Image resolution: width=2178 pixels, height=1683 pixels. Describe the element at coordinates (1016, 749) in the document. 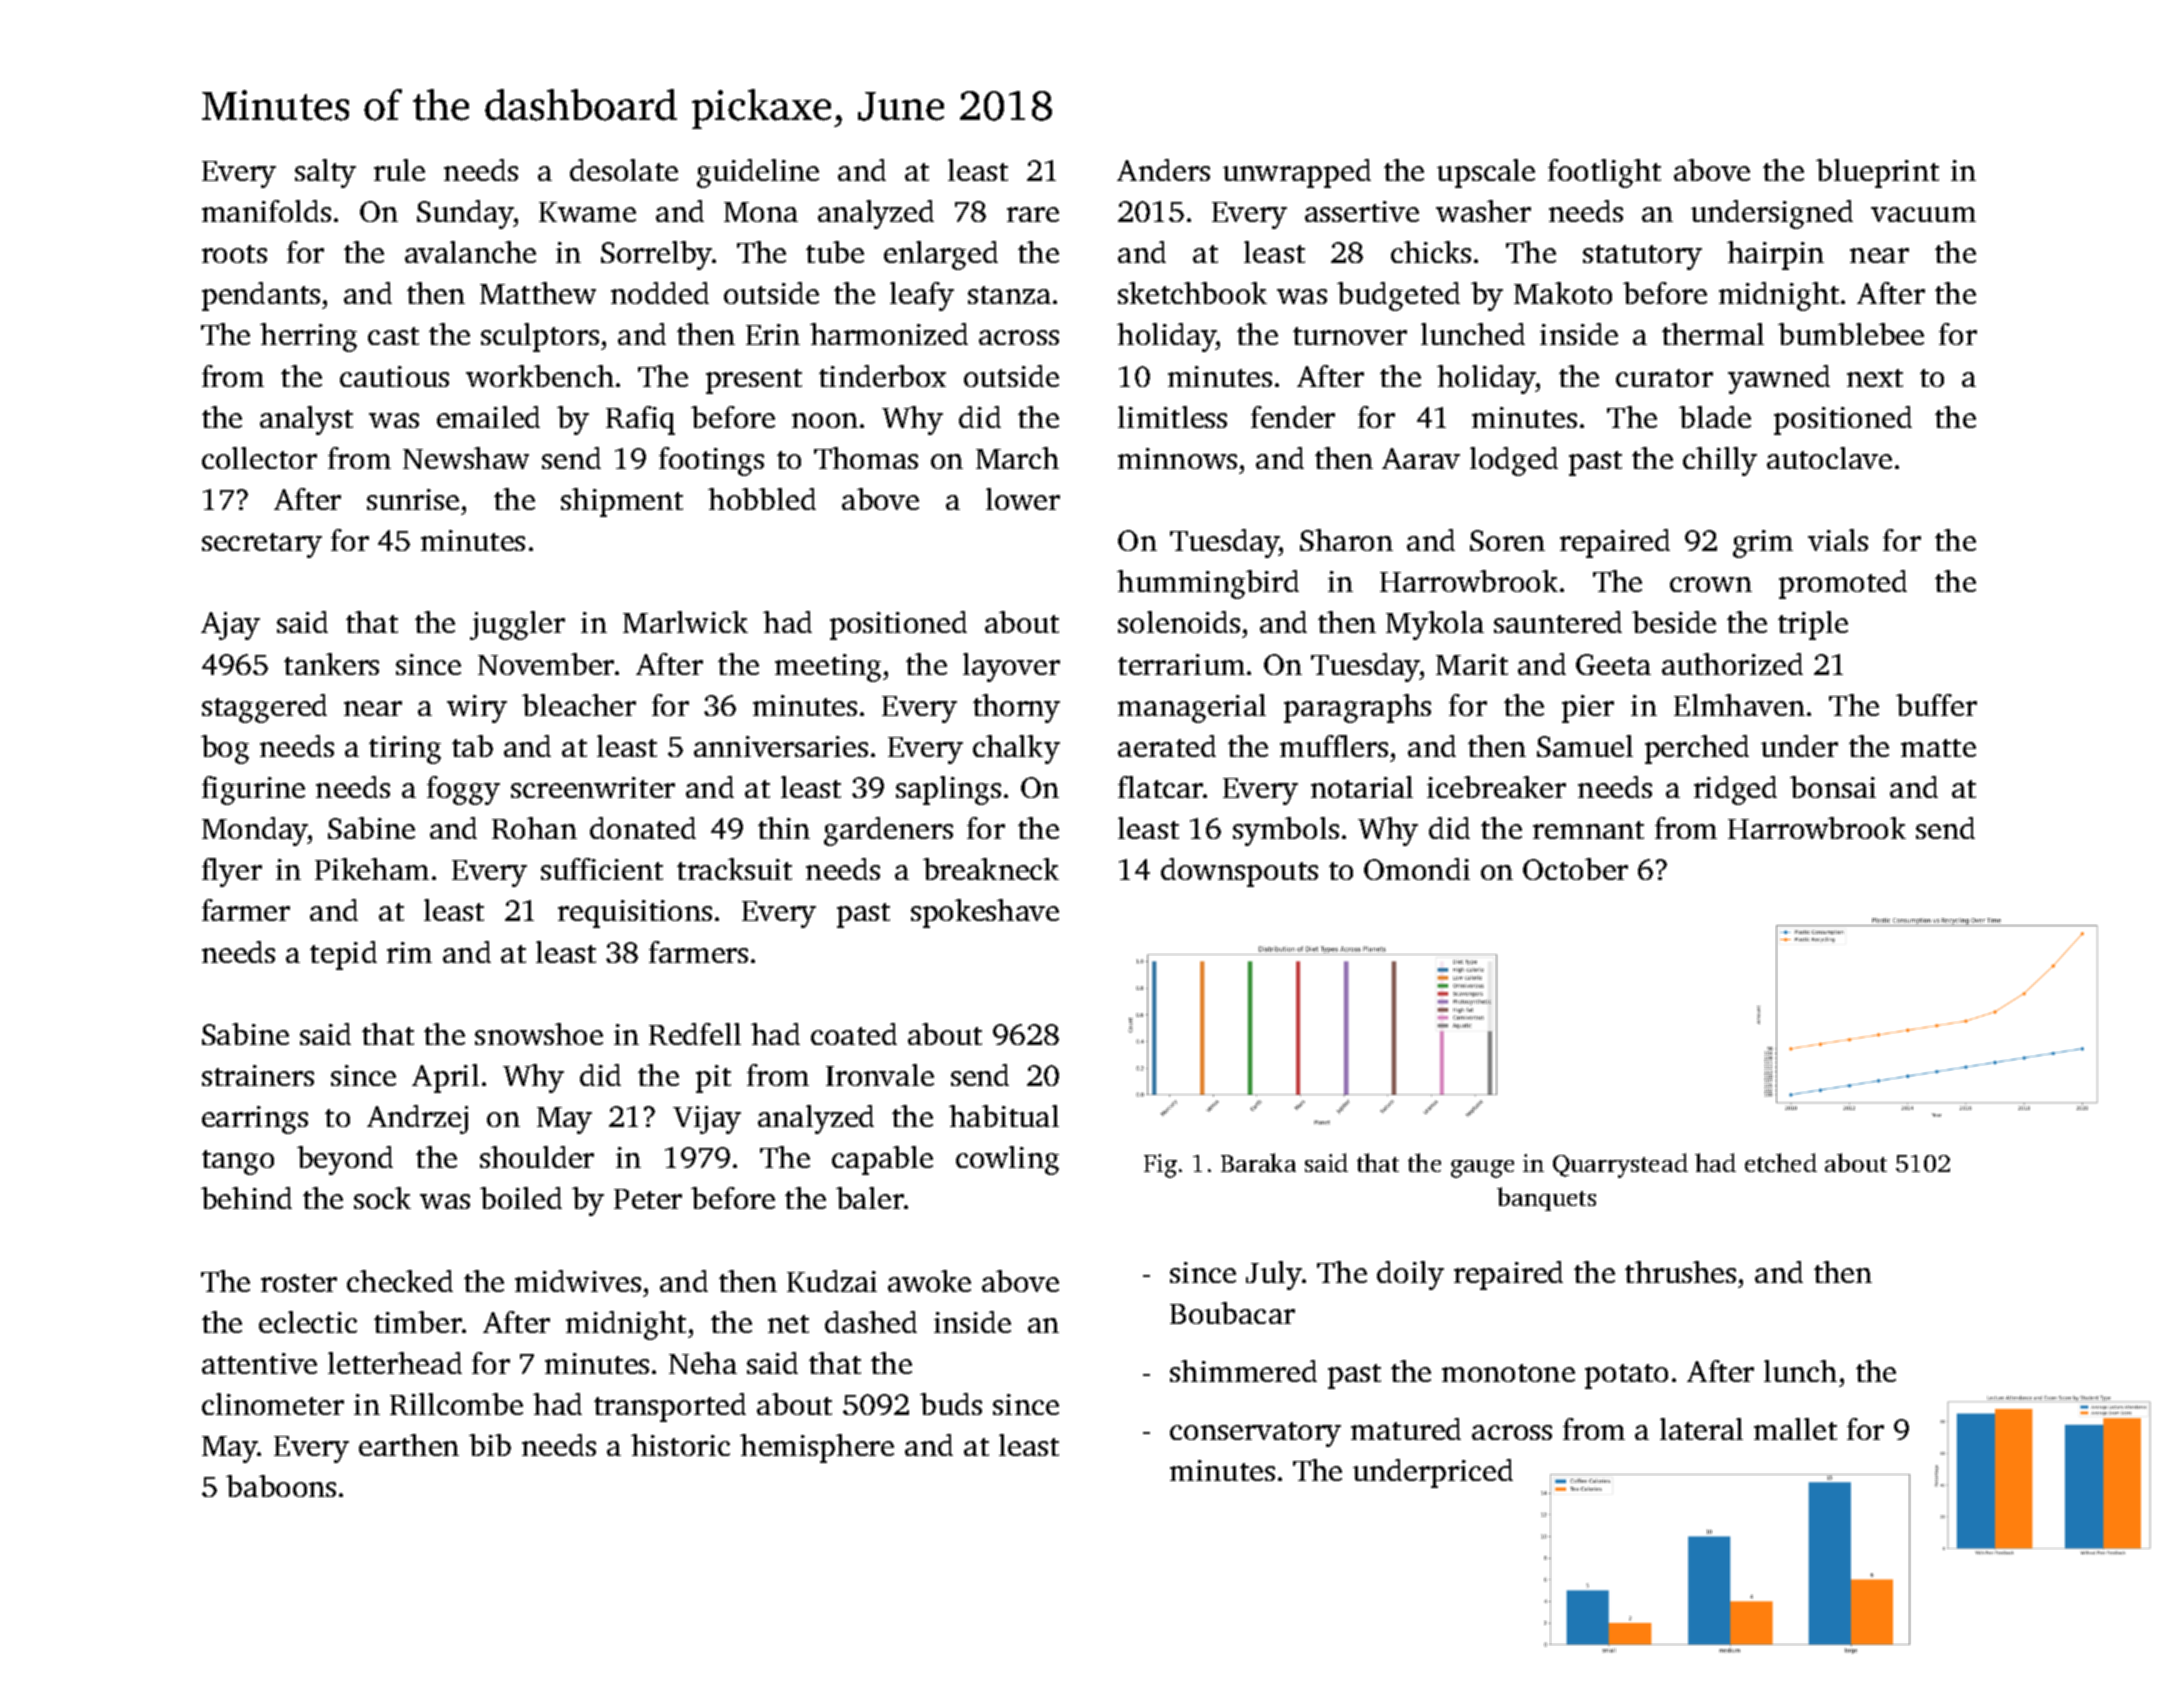

I see `chalky` at that location.
